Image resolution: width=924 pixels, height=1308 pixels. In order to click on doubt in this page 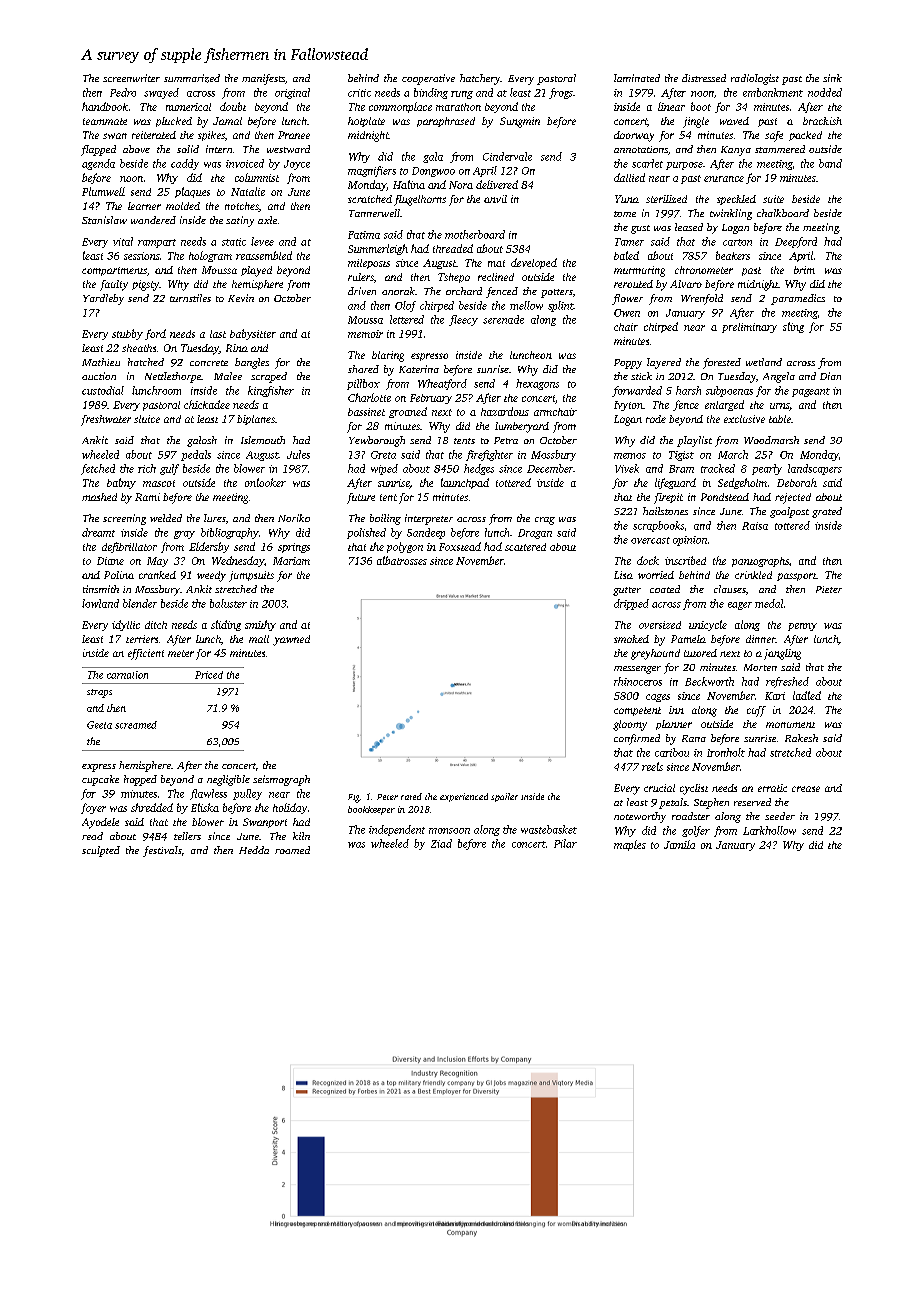, I will do `click(233, 106)`.
